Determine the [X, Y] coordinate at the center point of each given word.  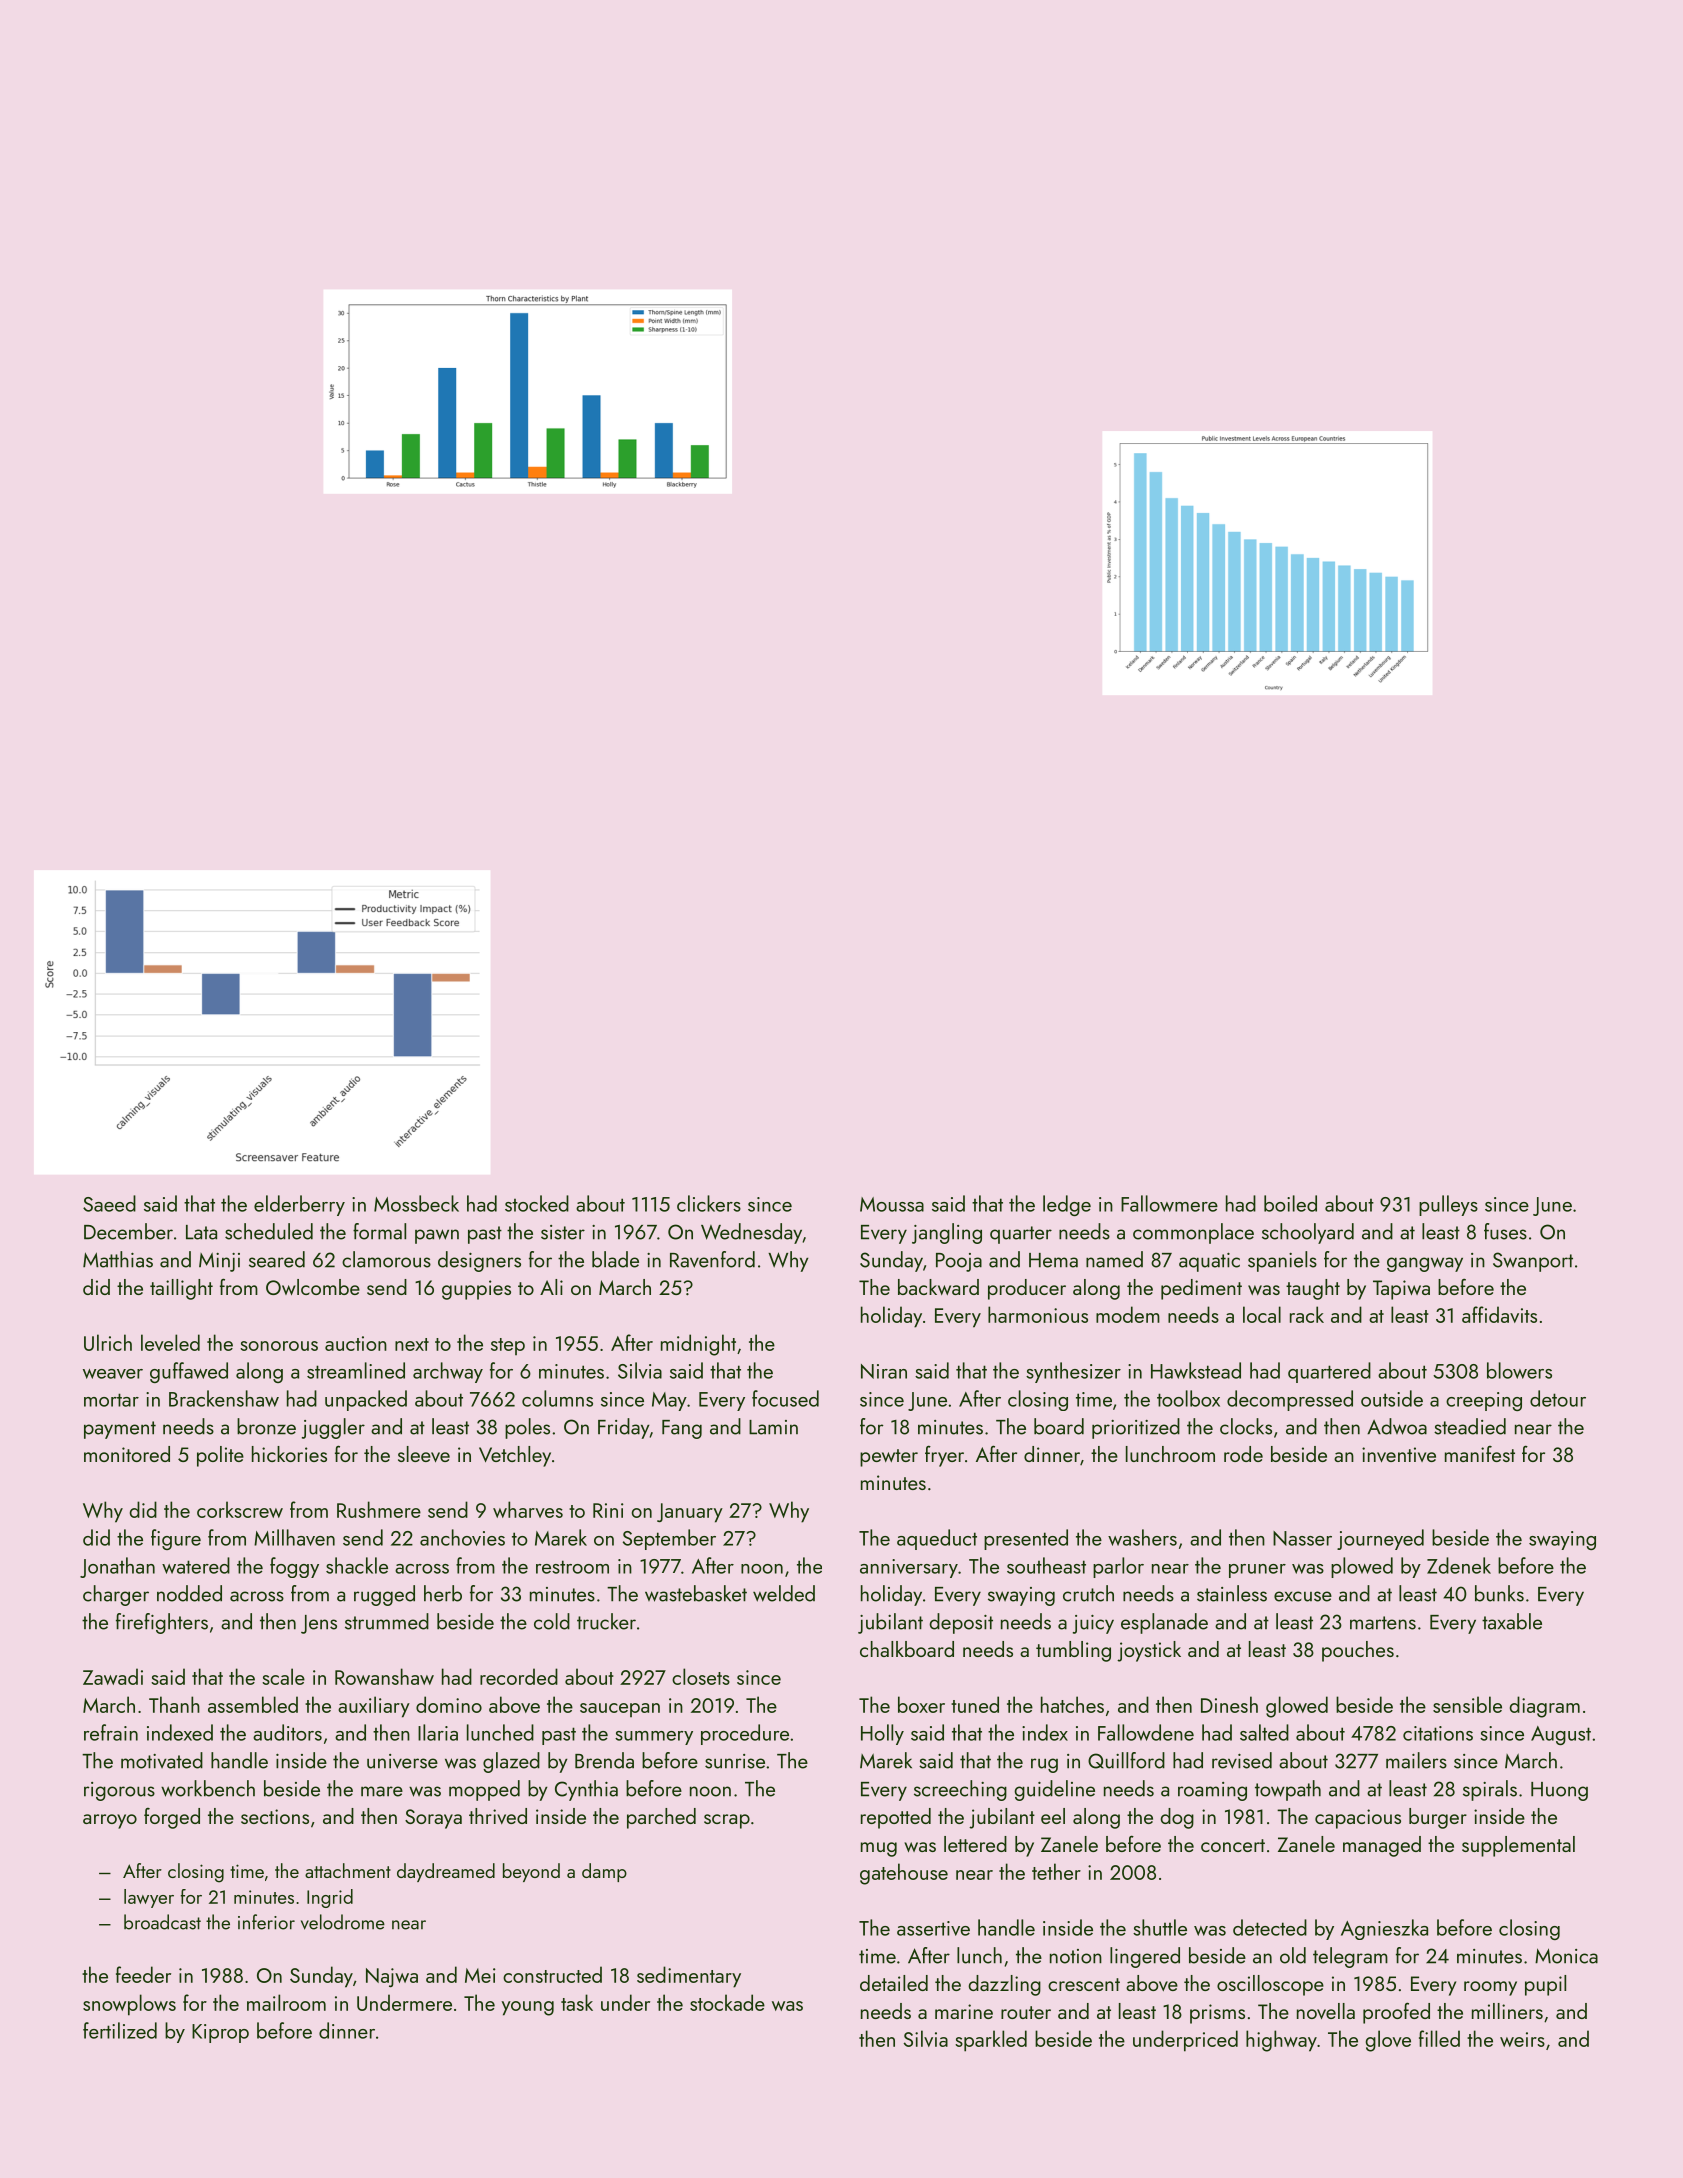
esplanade [1164, 1623]
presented [1026, 1539]
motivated [162, 1760]
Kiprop [220, 2033]
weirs [1522, 2039]
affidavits [1499, 1314]
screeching [960, 1790]
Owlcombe [313, 1287]
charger [116, 1595]
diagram [1545, 1707]
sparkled [991, 2041]
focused [785, 1398]
